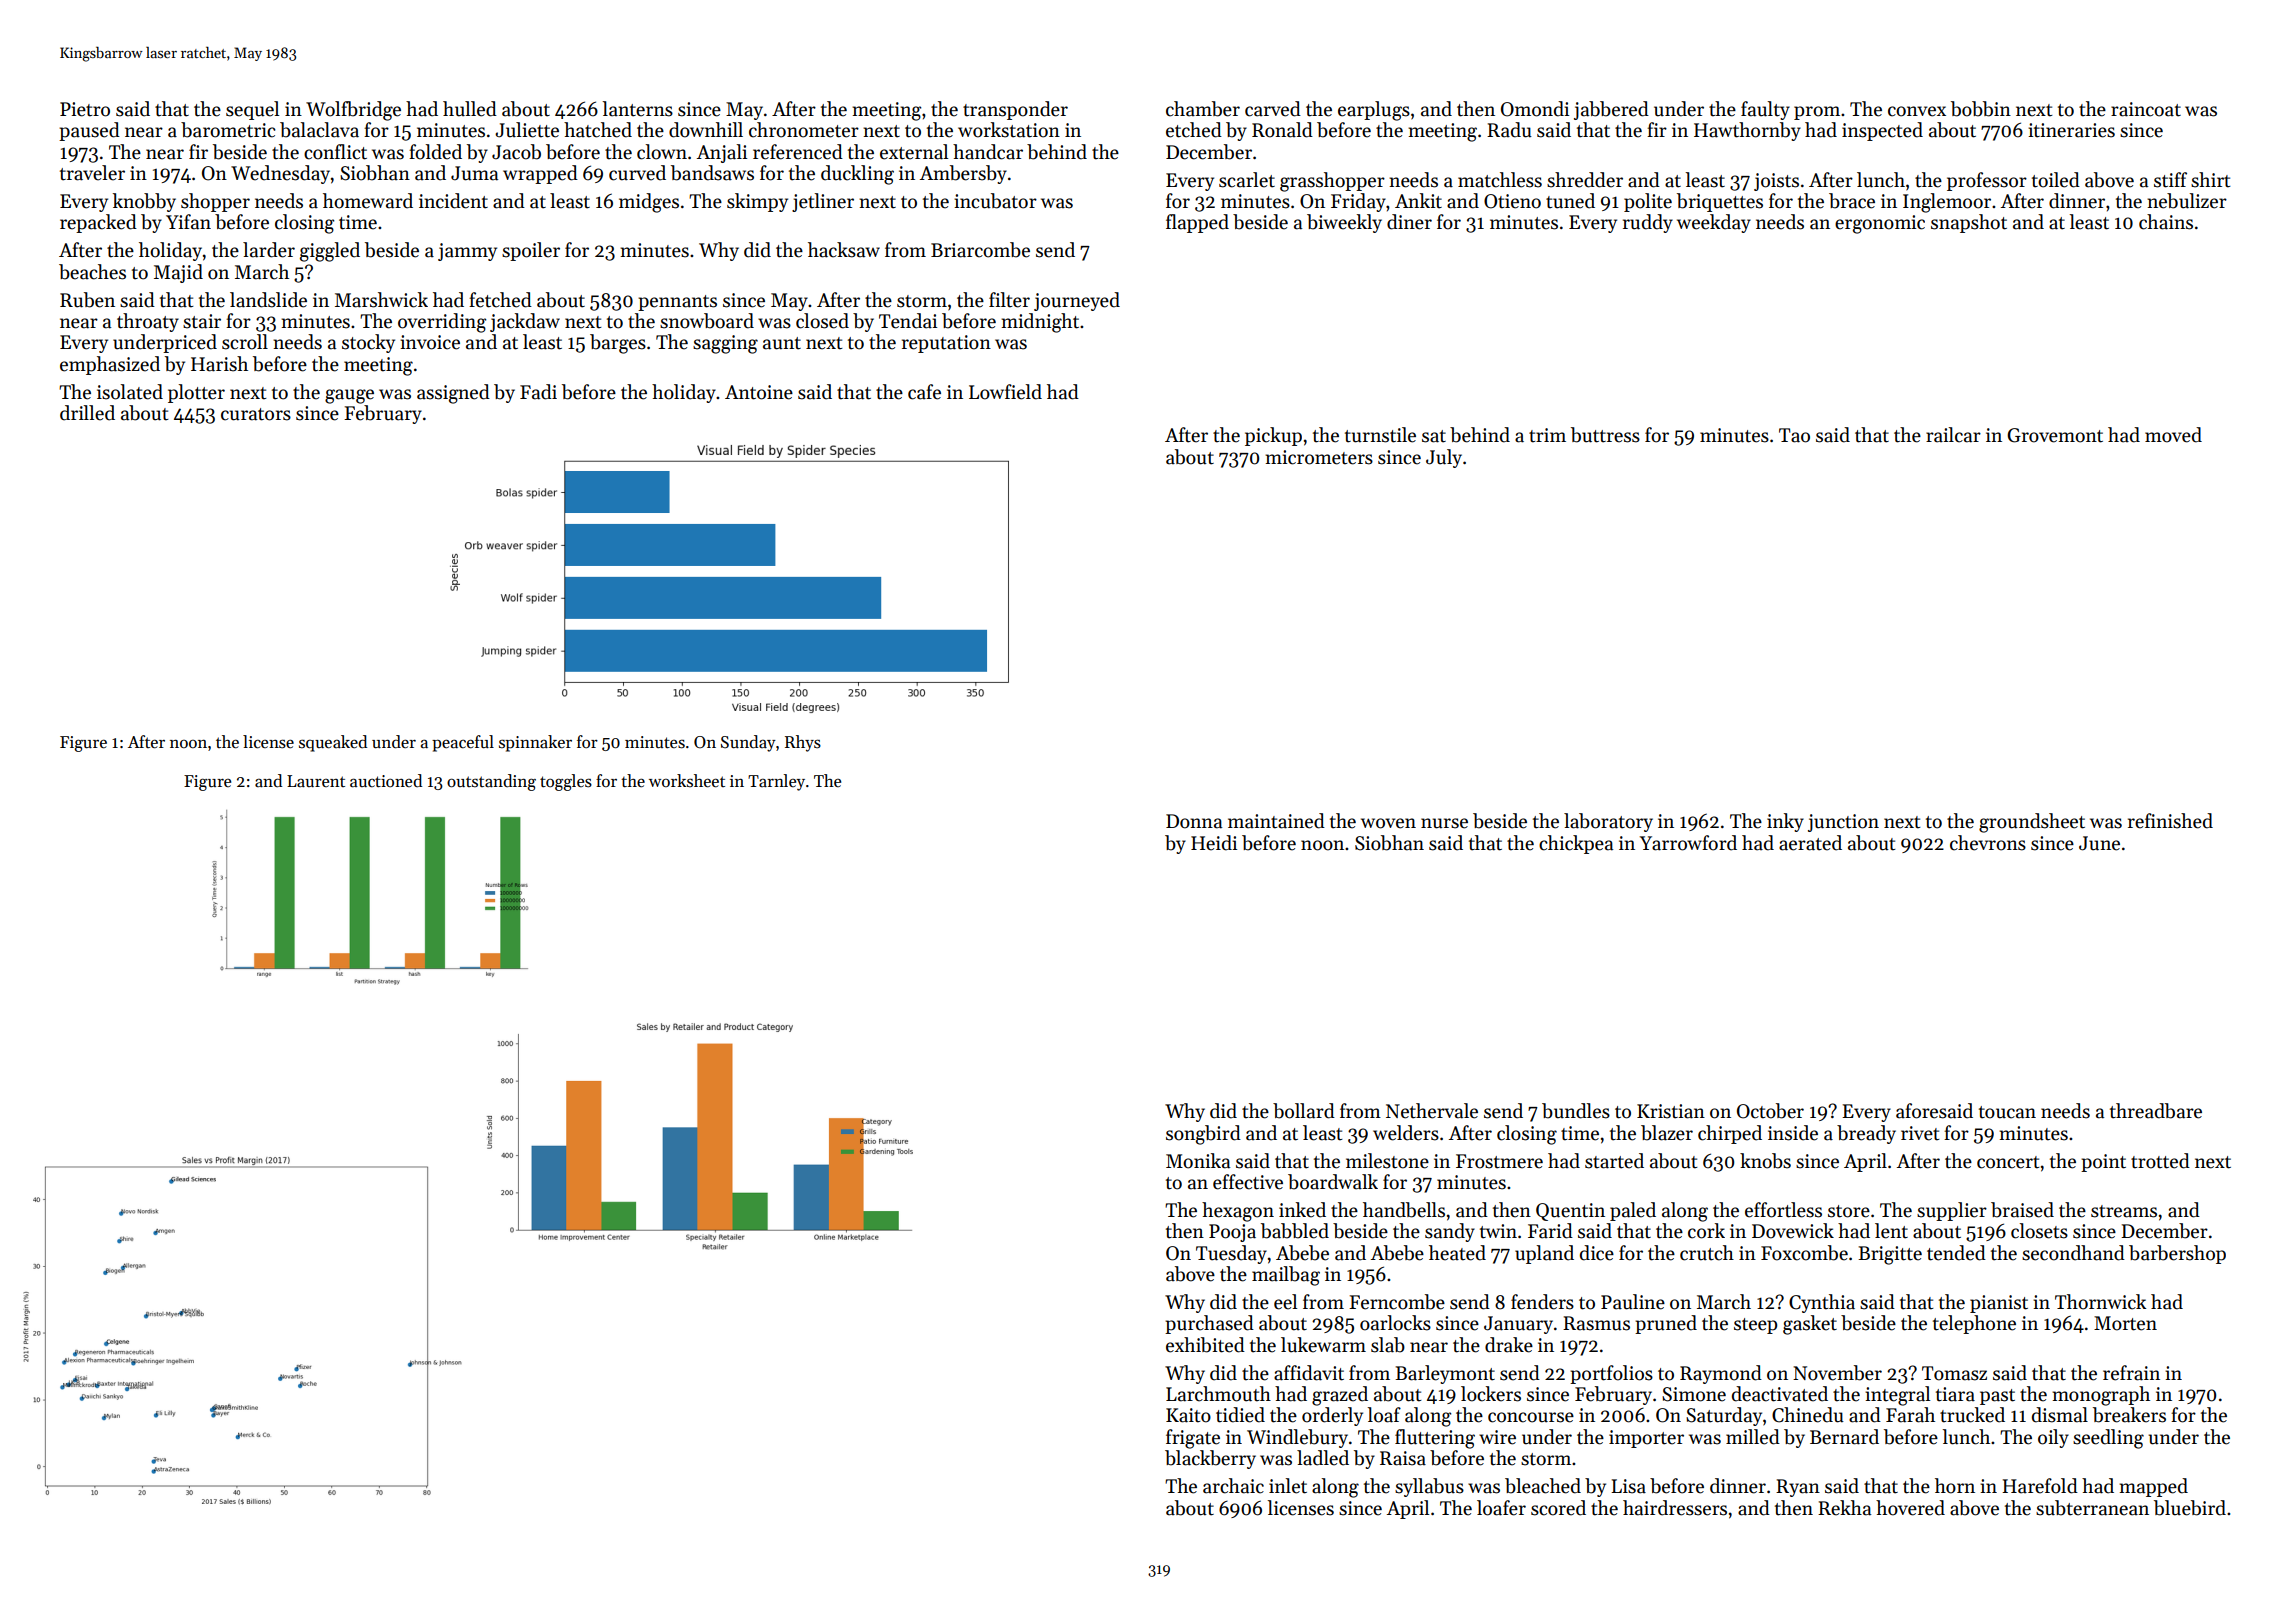 The height and width of the image is (1624, 2296). Describe the element at coordinates (776, 782) in the image. I see `Tarnley` at that location.
